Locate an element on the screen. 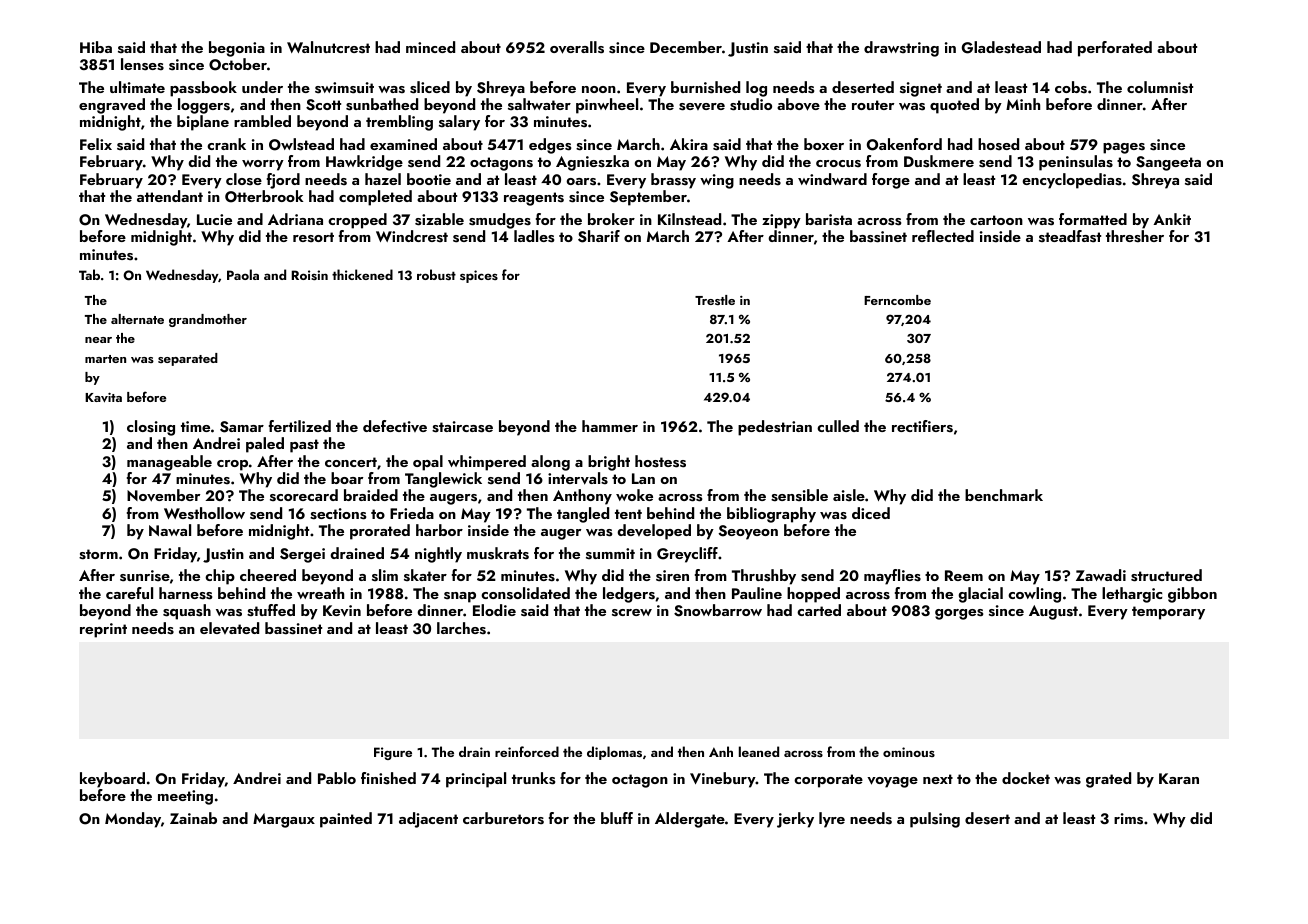 This screenshot has height=924, width=1308. Figure is located at coordinates (393, 753).
